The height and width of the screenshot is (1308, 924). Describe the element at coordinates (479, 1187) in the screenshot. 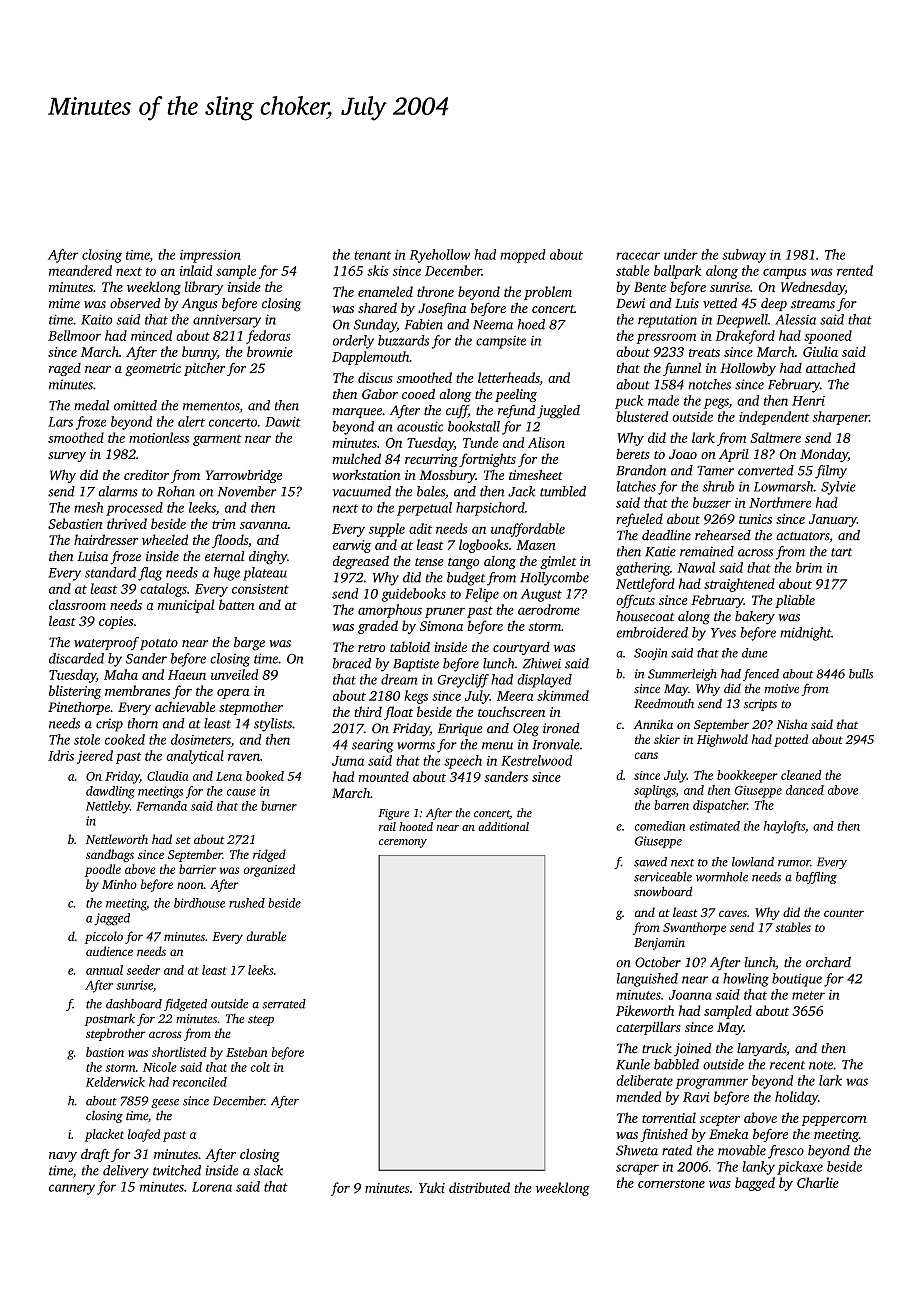

I see `distributed` at that location.
